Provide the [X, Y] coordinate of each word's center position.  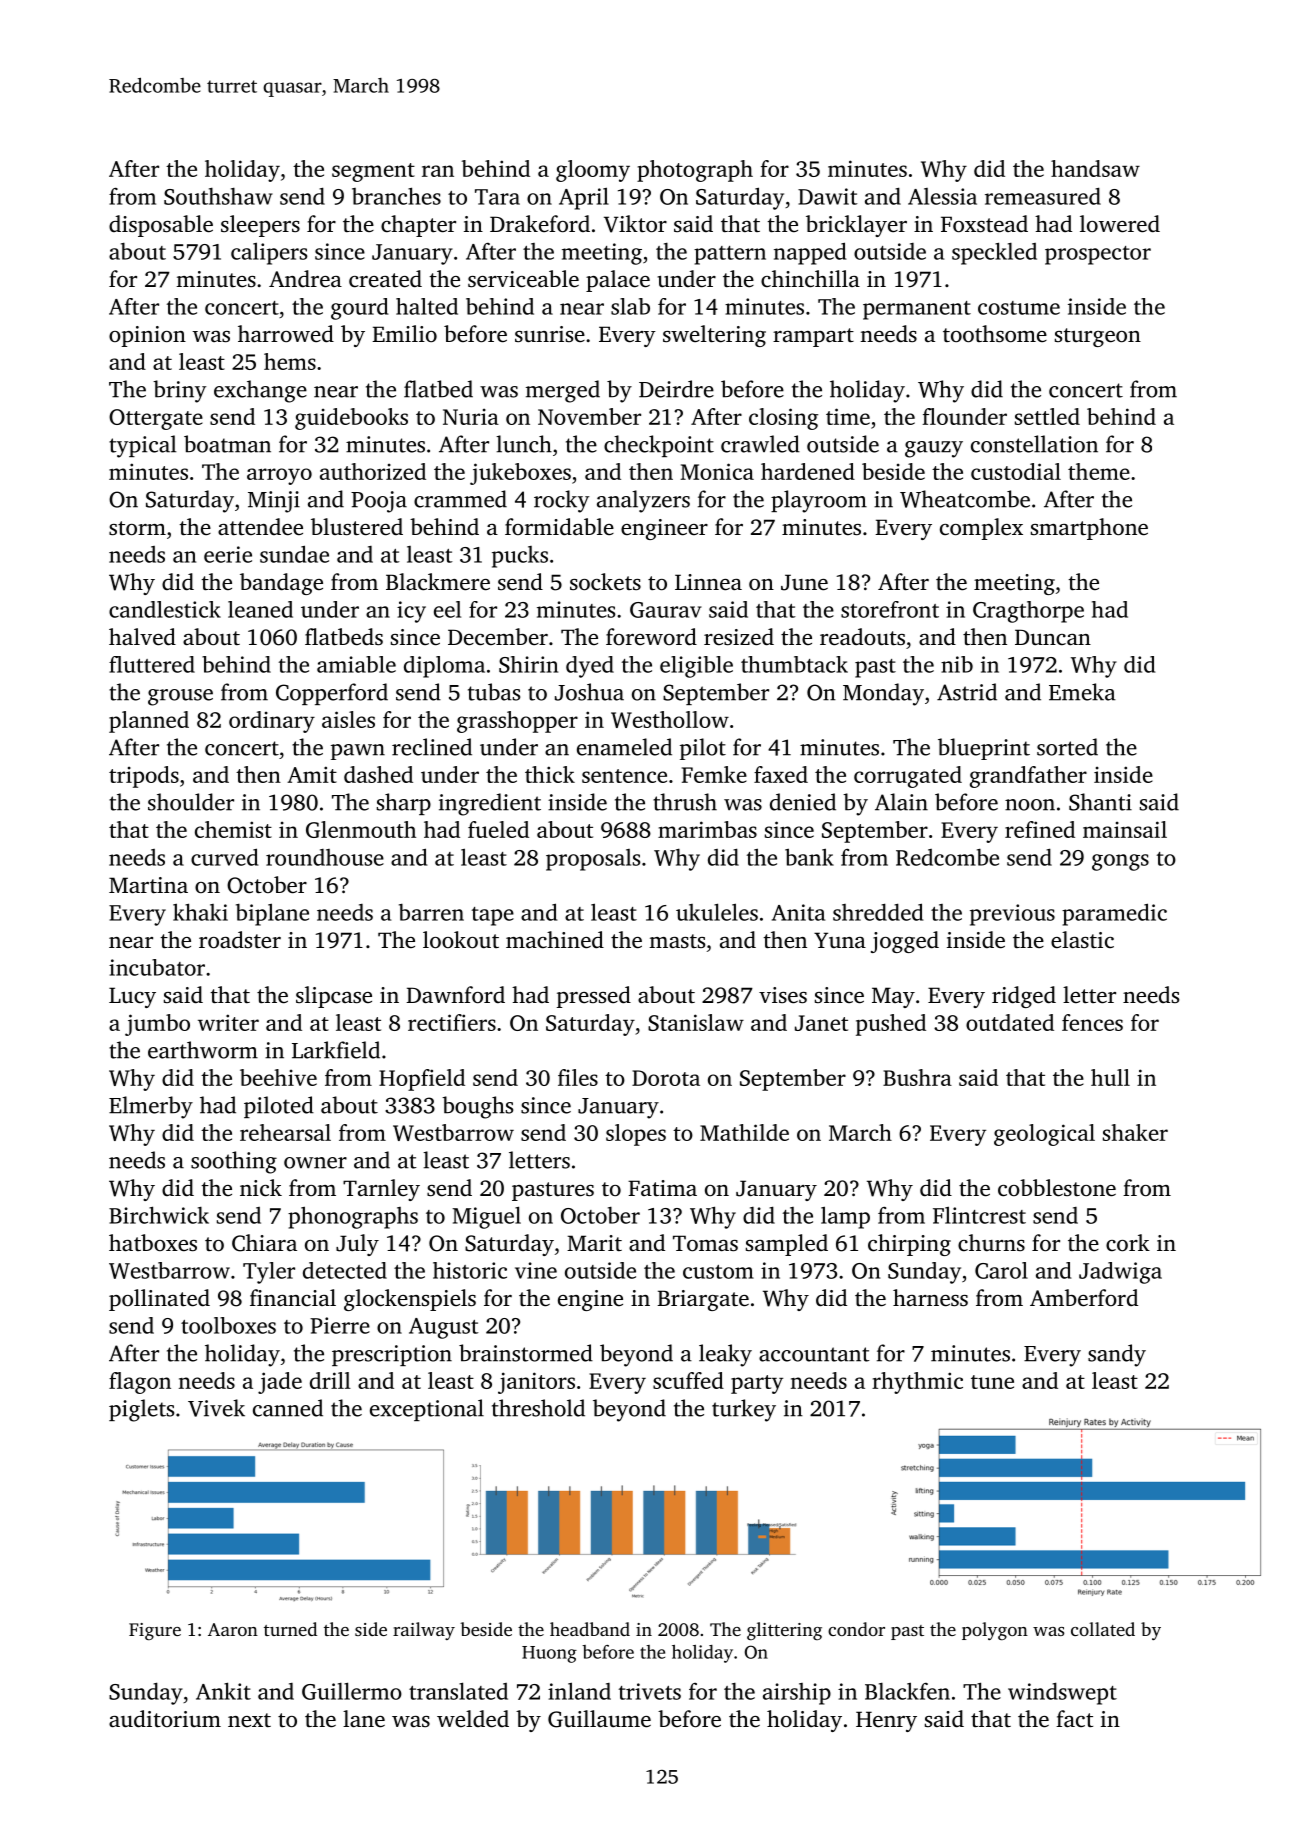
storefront [890, 609]
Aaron [233, 1629]
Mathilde [744, 1132]
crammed [460, 499]
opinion [147, 336]
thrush [685, 802]
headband [590, 1629]
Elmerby [151, 1107]
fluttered [152, 664]
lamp [845, 1217]
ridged [1024, 997]
